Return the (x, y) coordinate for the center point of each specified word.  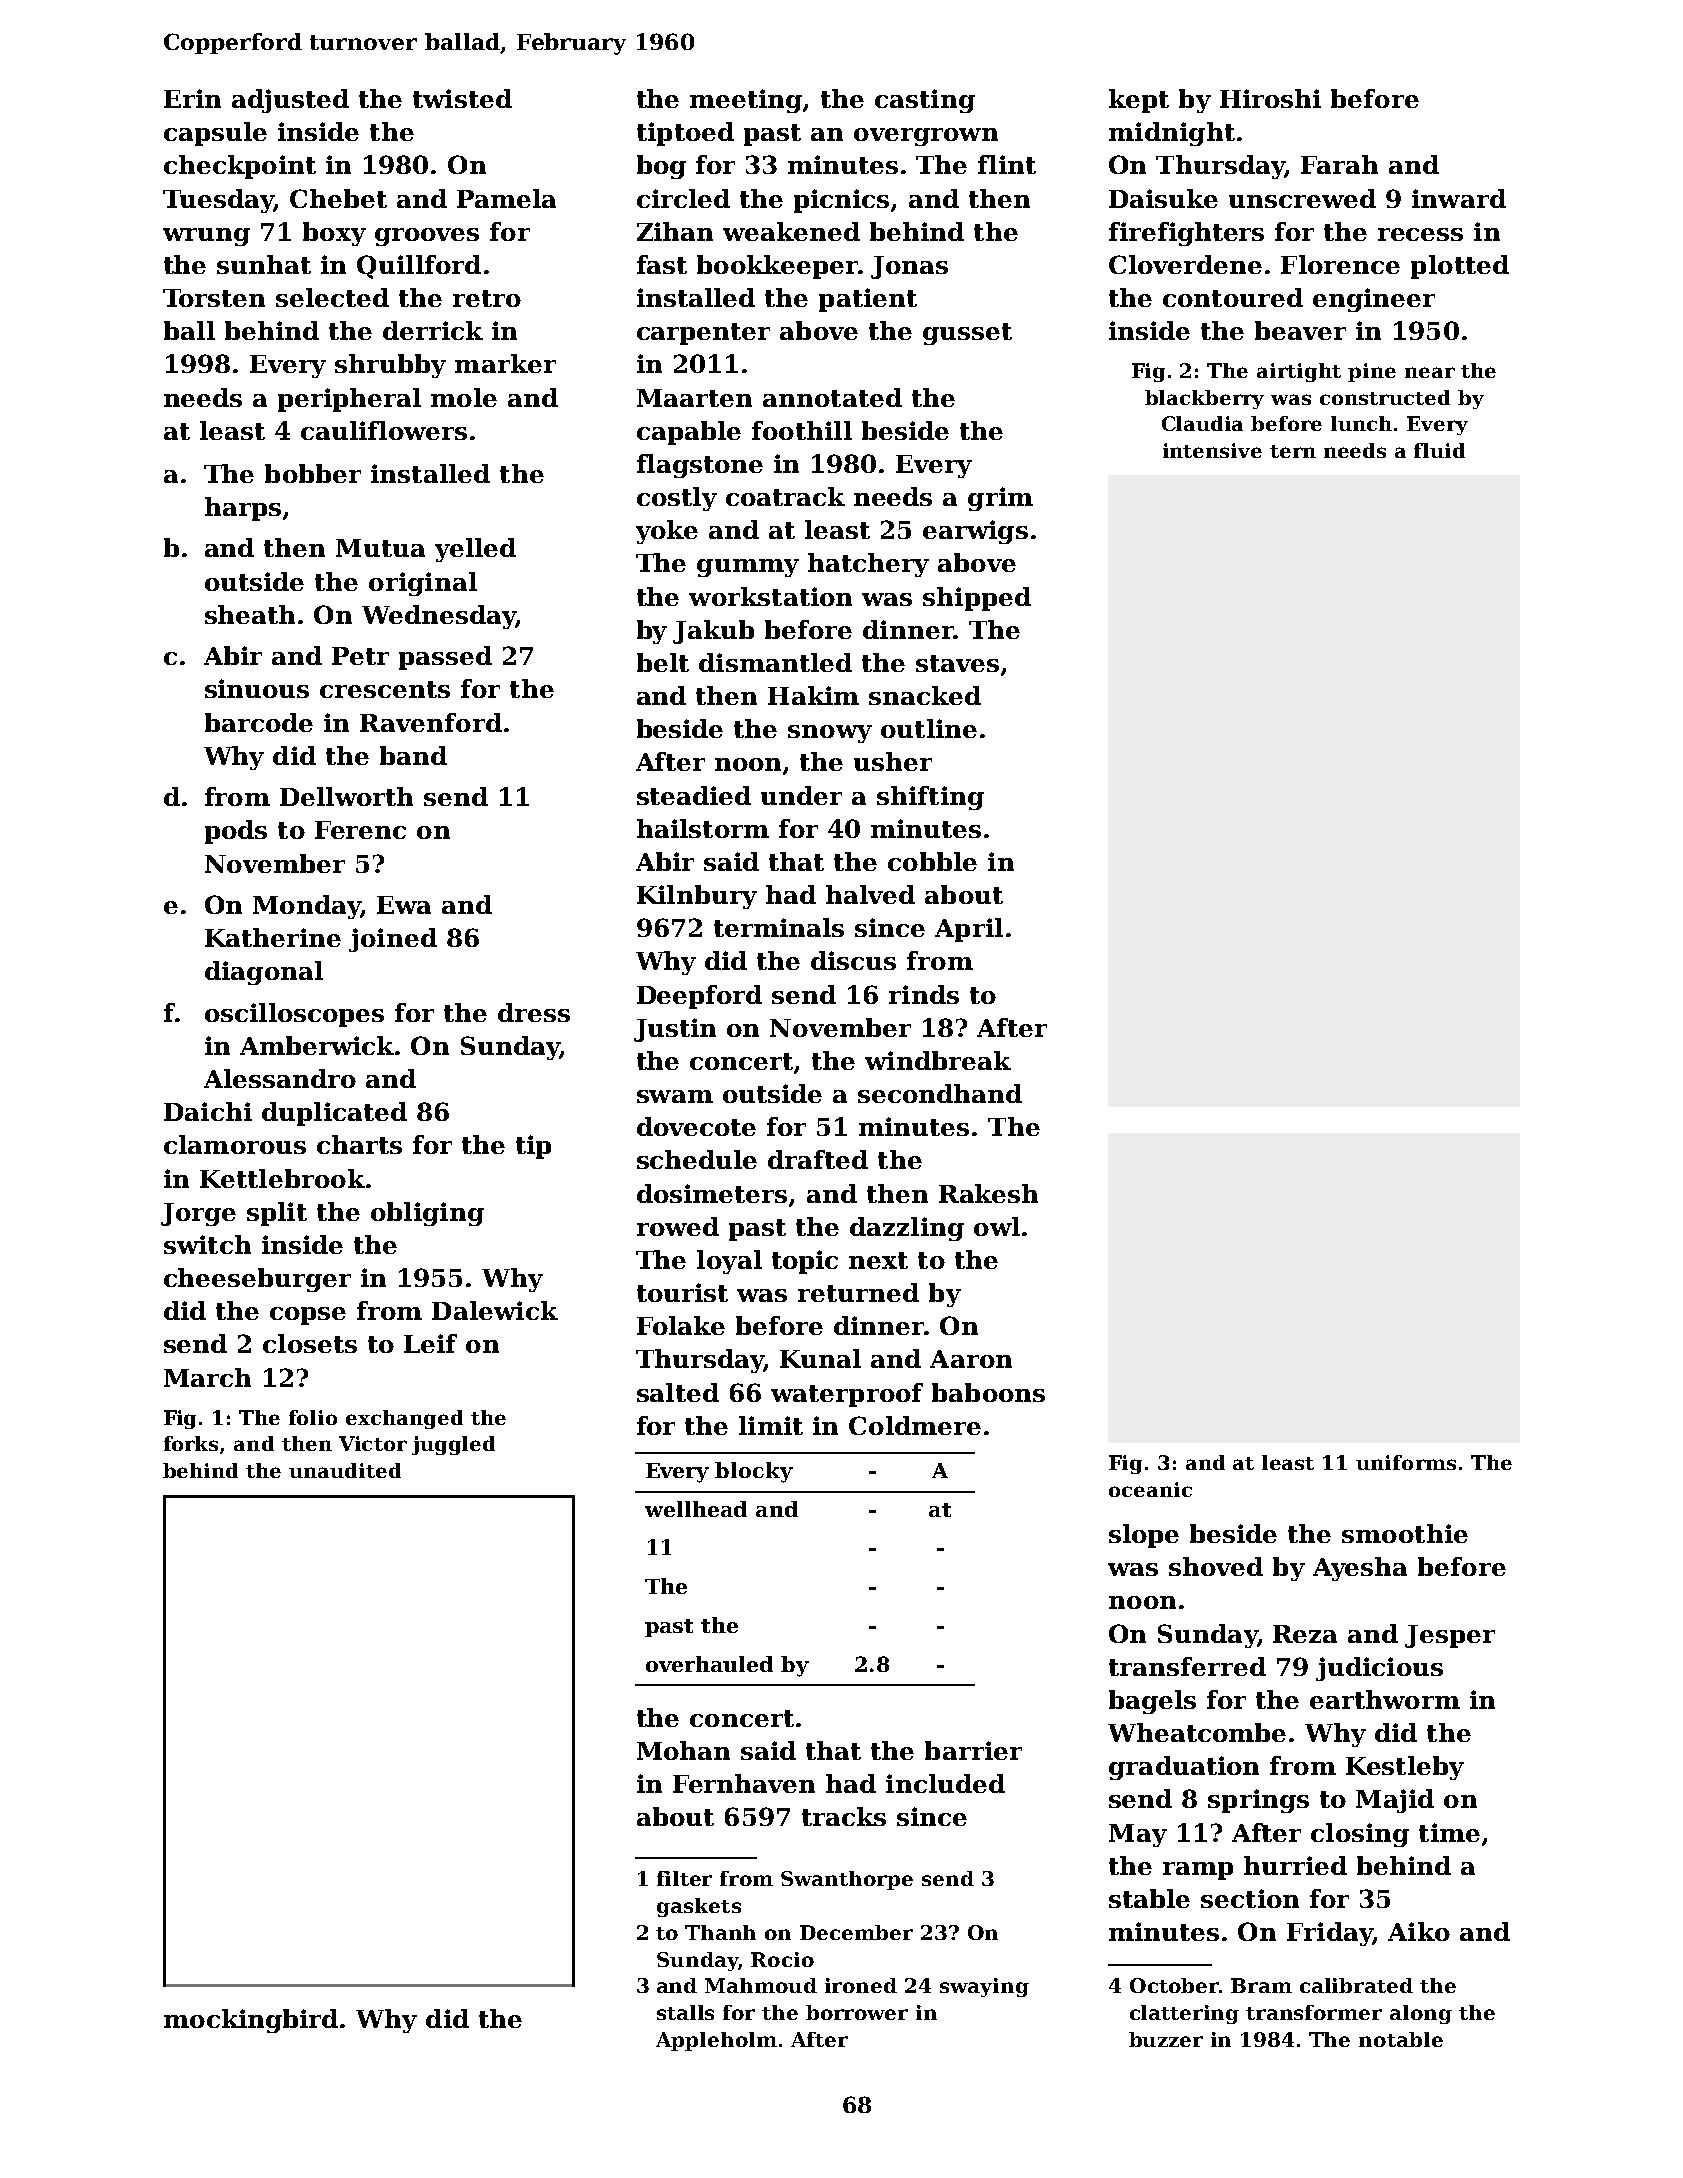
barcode (259, 722)
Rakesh (988, 1193)
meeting (746, 101)
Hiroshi (1270, 98)
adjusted (290, 101)
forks (191, 1443)
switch (207, 1244)
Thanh (720, 1932)
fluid (1439, 450)
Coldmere (915, 1425)
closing (1360, 1835)
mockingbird (251, 2021)
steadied (694, 795)
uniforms (1406, 1462)
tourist (682, 1292)
